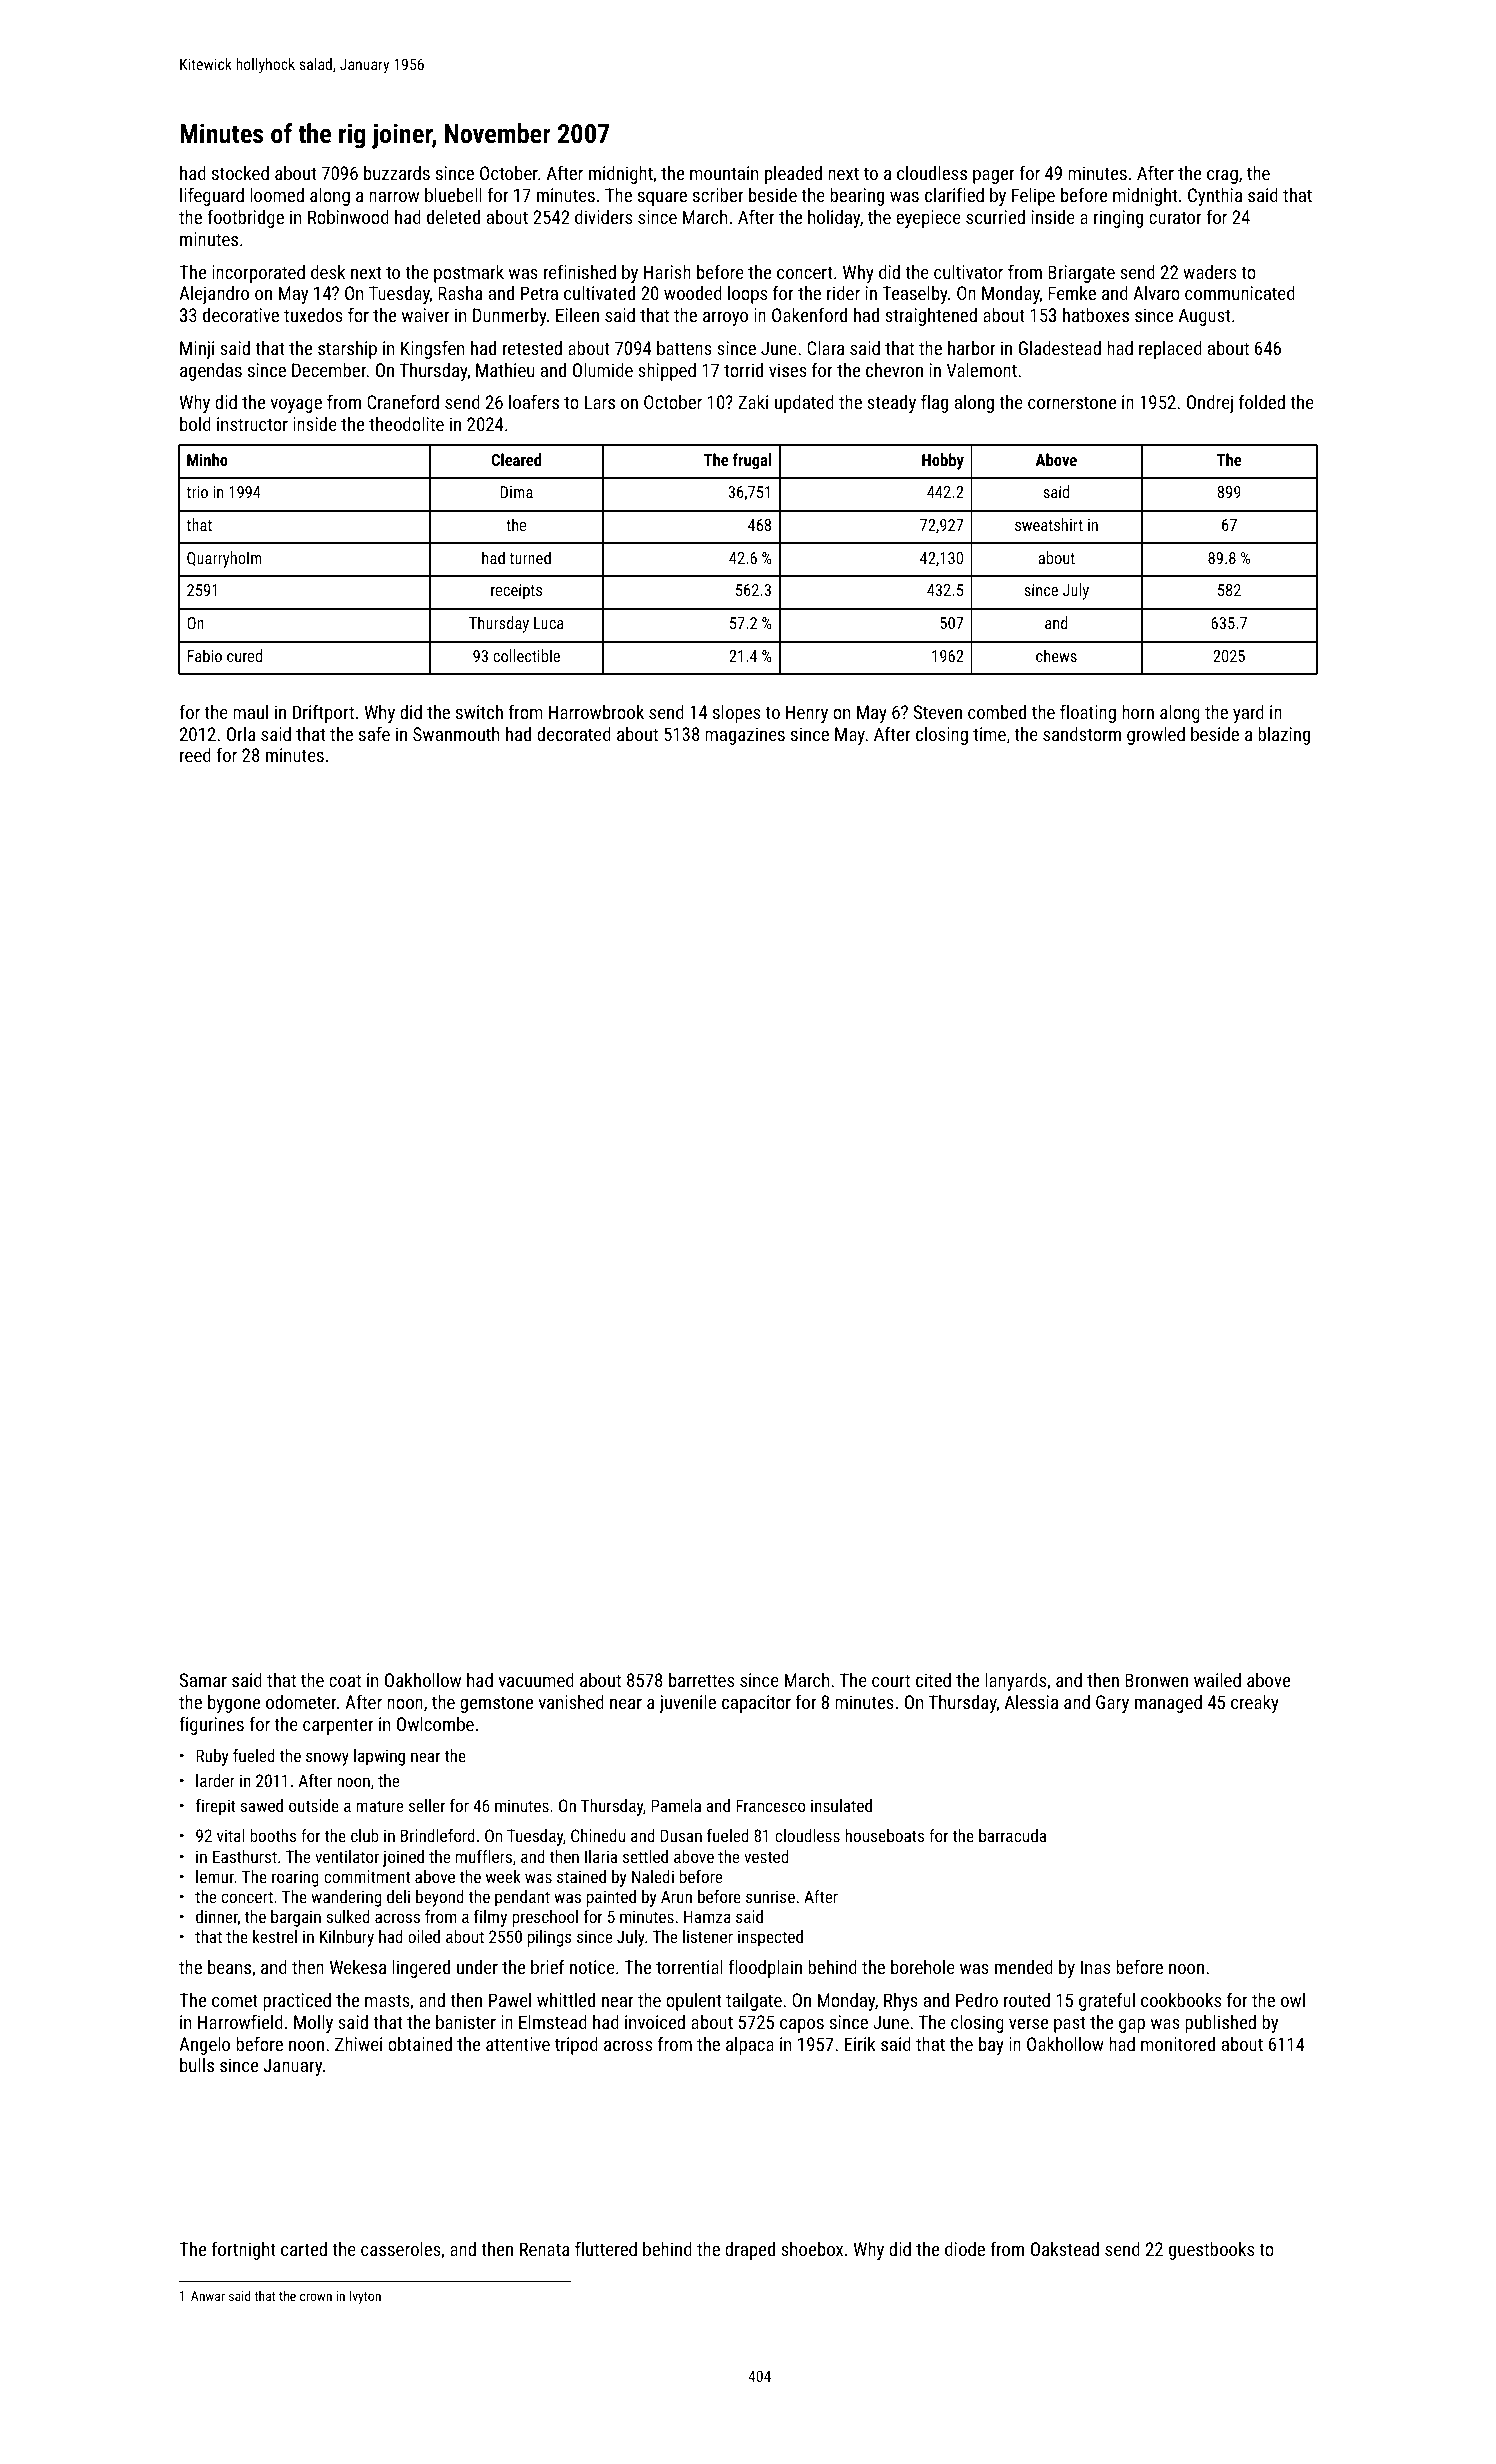 This document has height=2464, width=1496. What do you see at coordinates (208, 2296) in the document?
I see `Anwar` at bounding box center [208, 2296].
